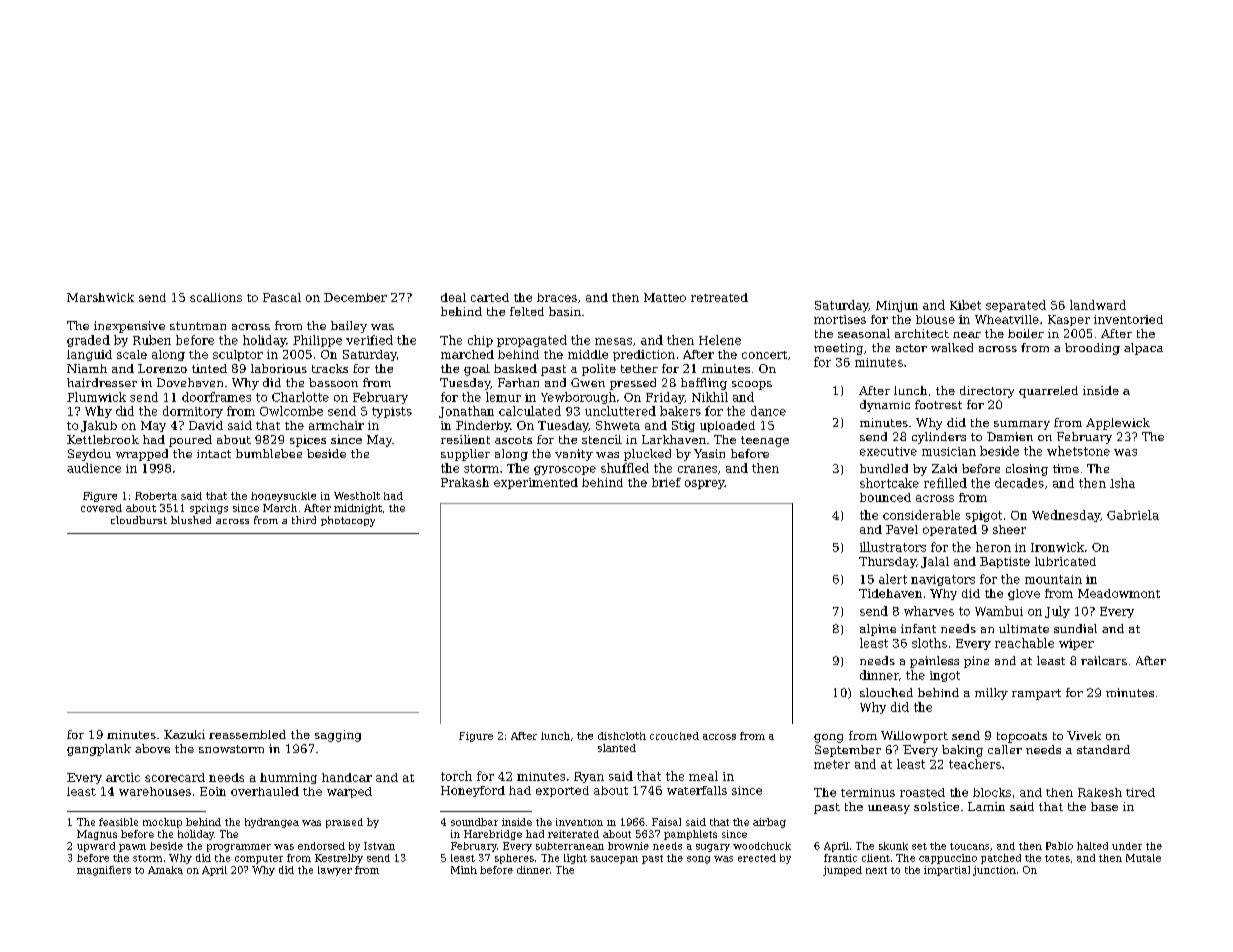 The height and width of the screenshot is (952, 1233). I want to click on lawyer, so click(335, 871).
